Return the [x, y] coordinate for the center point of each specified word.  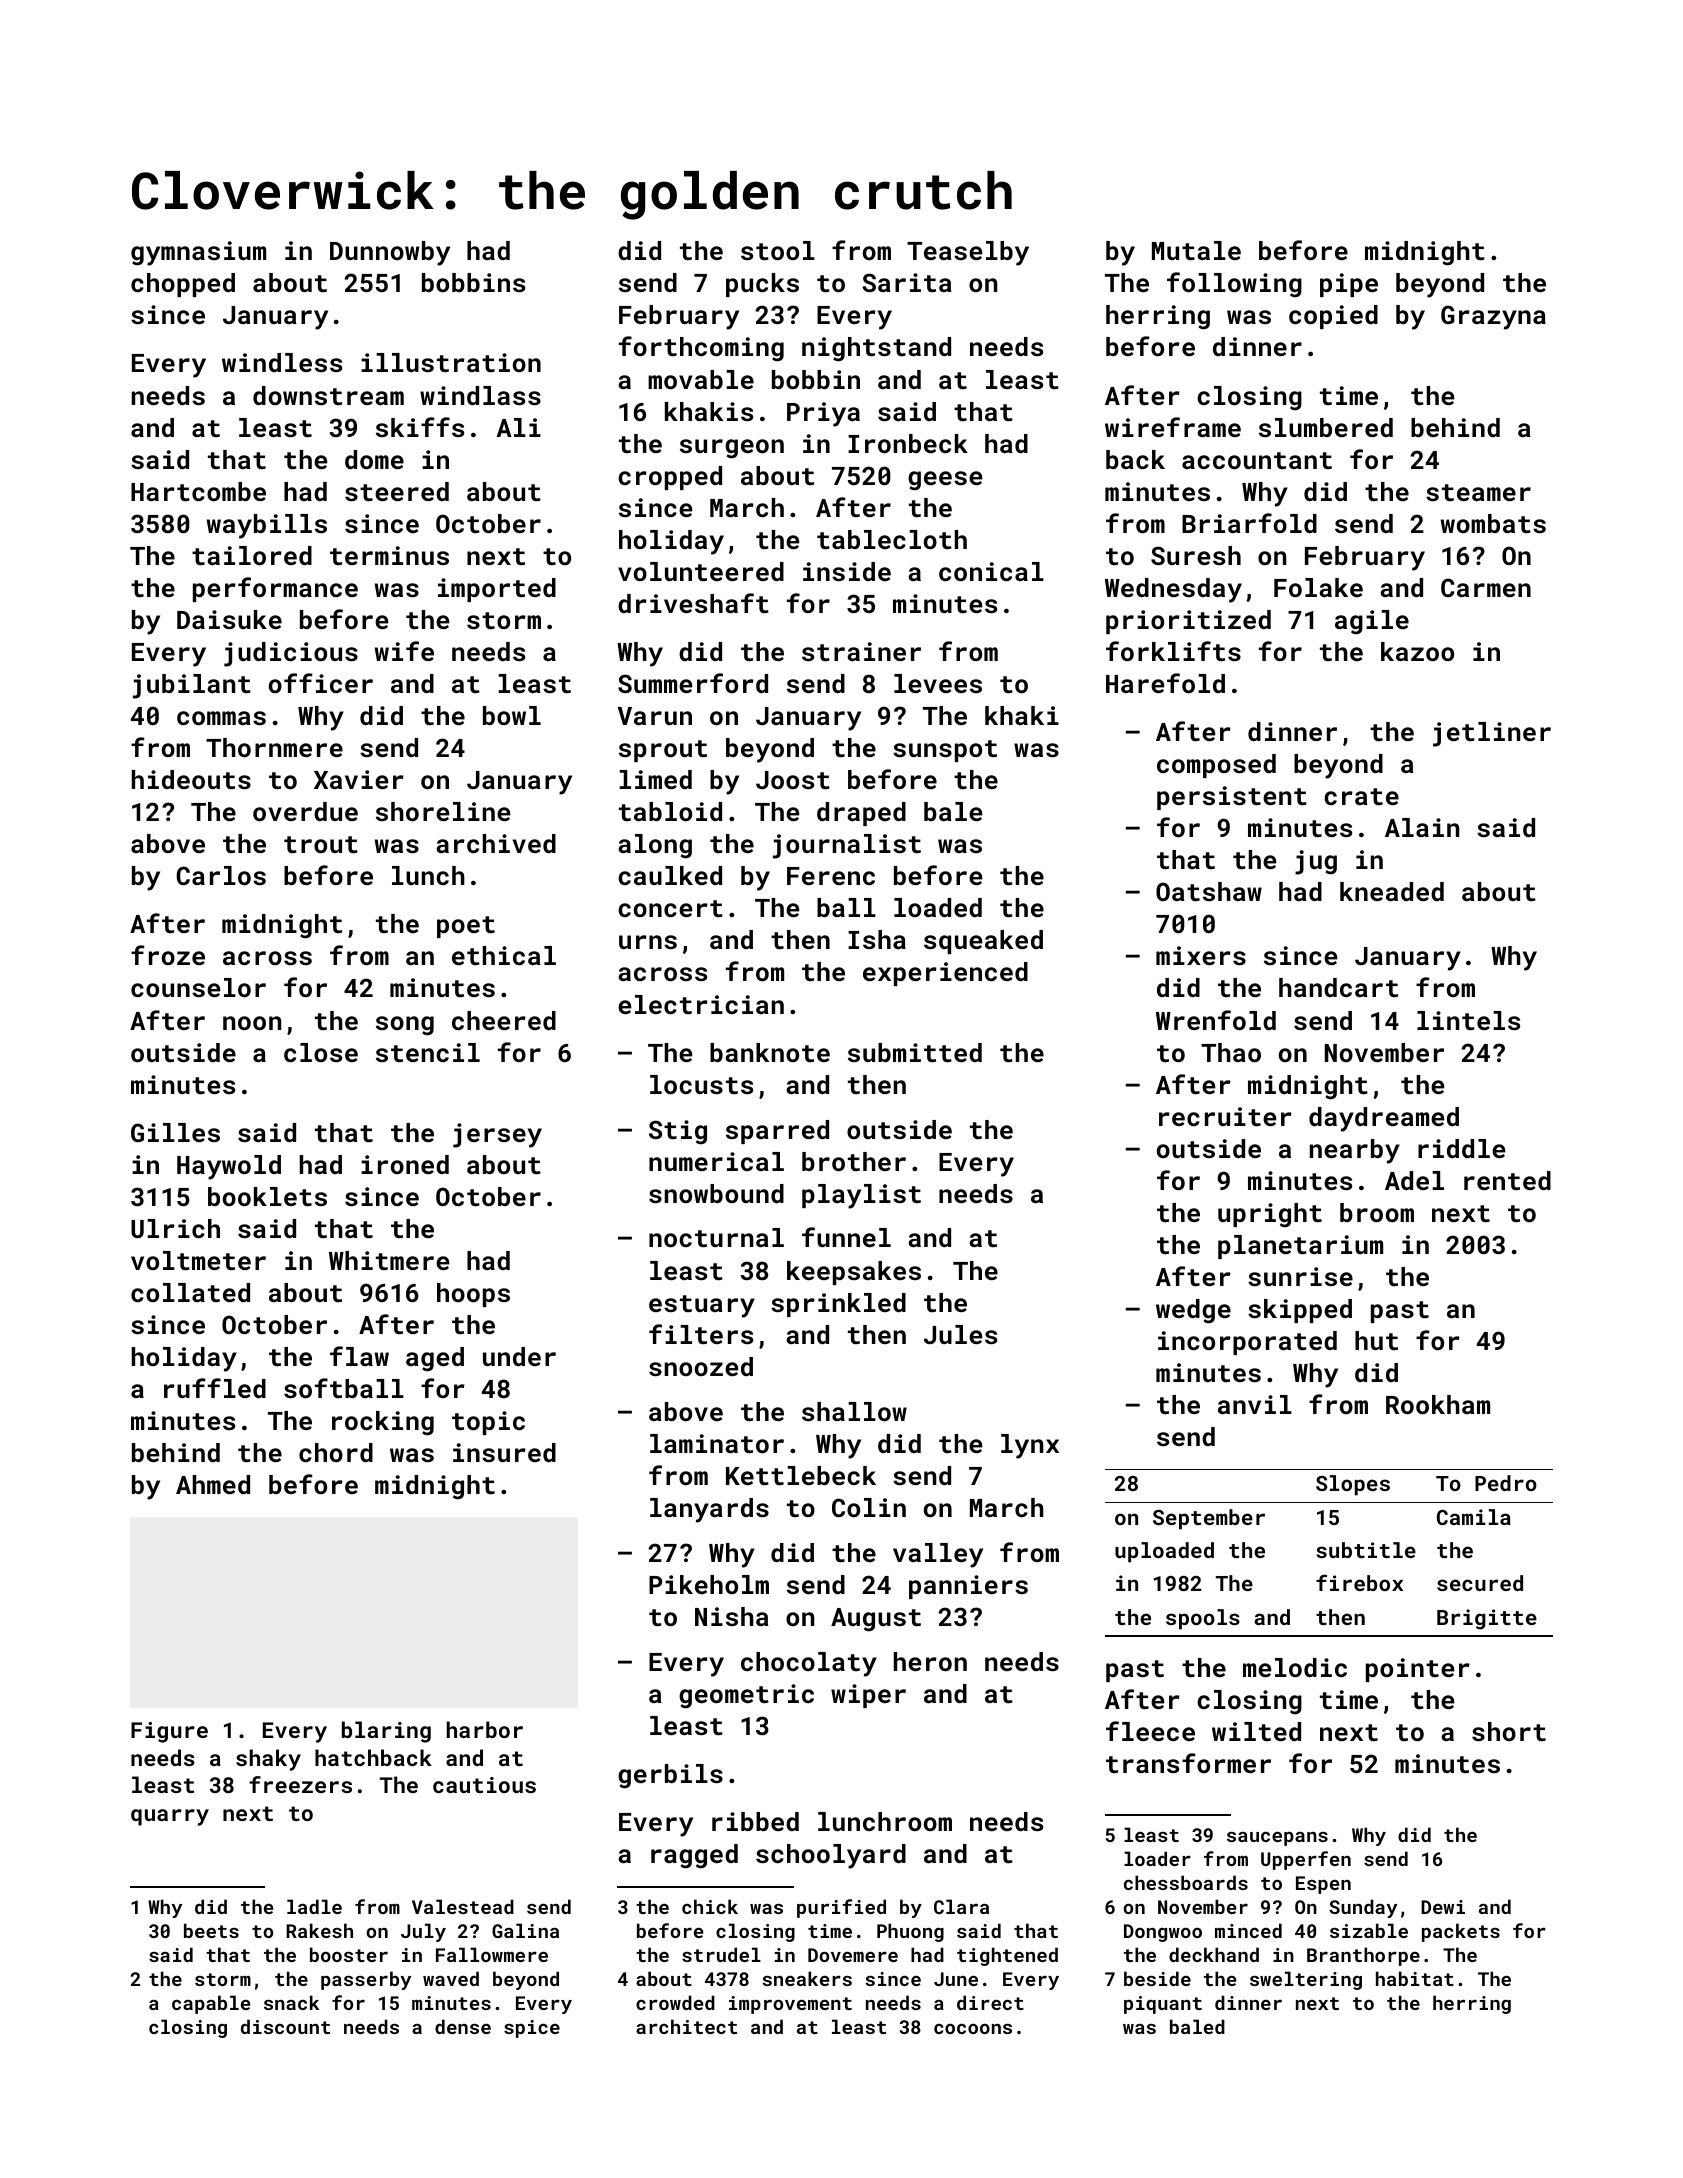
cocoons [973, 2029]
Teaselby [968, 253]
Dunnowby [390, 253]
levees [938, 683]
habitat [1415, 1978]
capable [211, 2004]
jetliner [1492, 734]
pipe [1349, 285]
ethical [504, 955]
